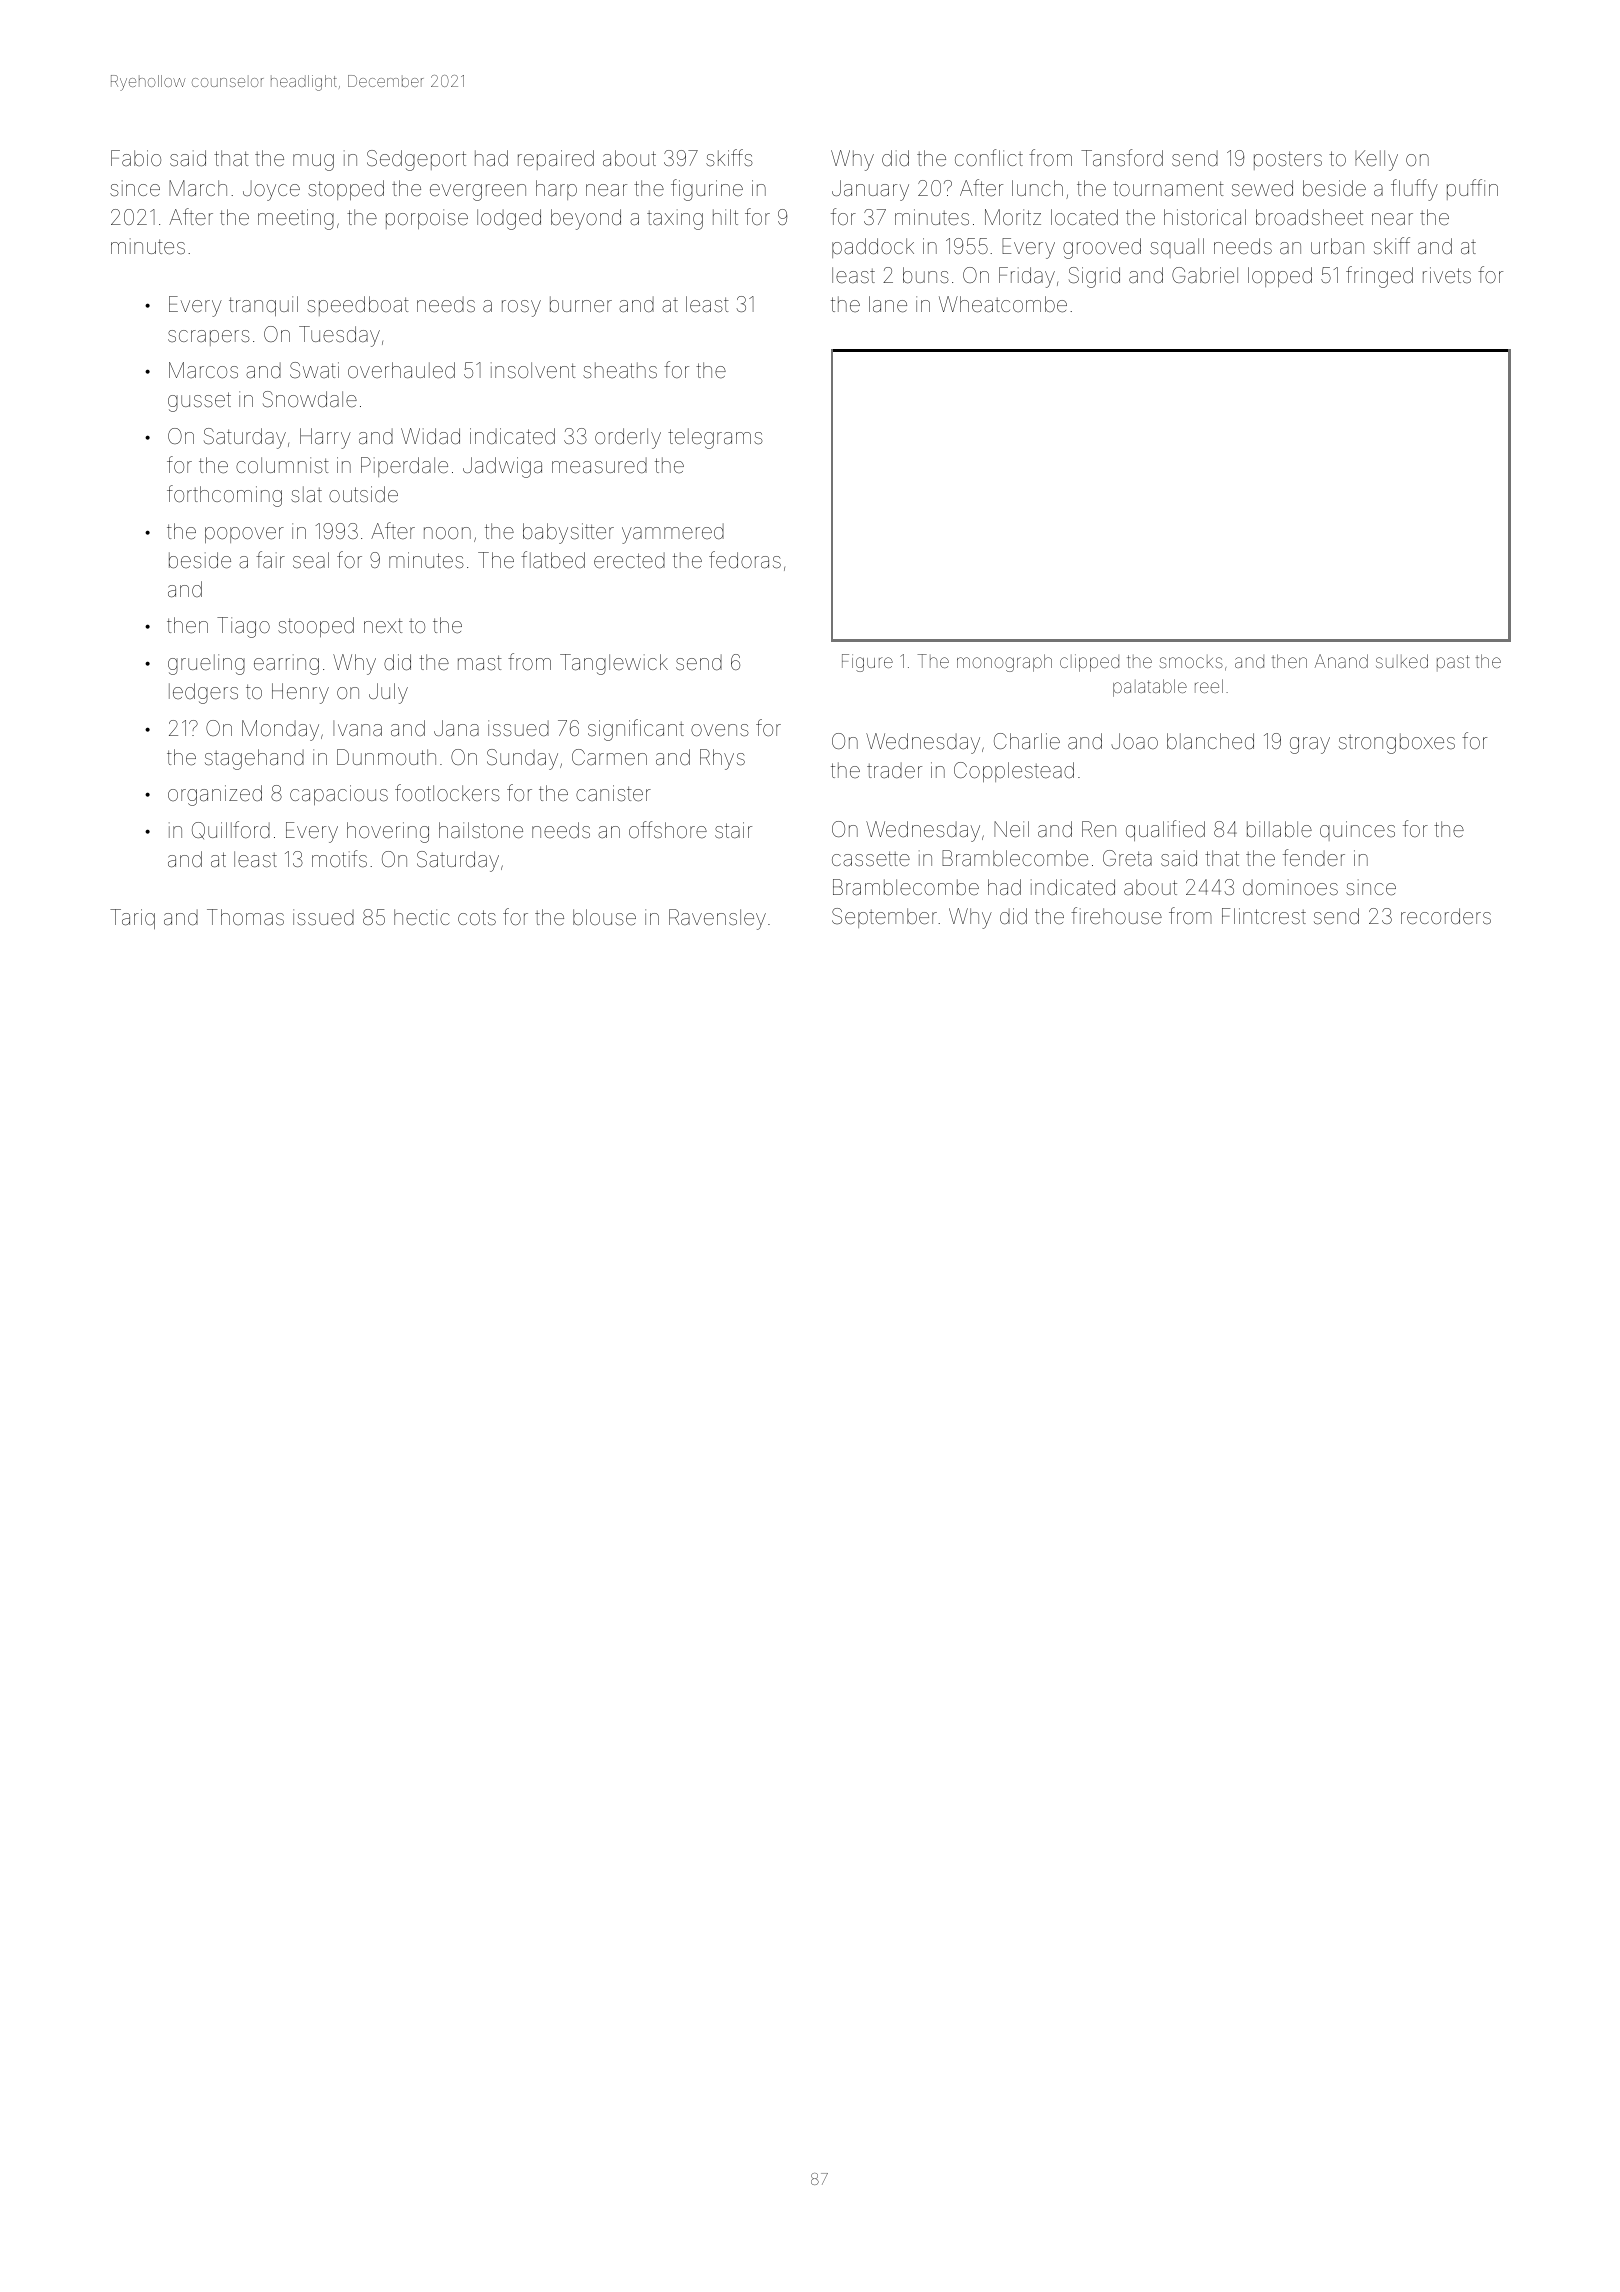 This screenshot has width=1620, height=2292. Describe the element at coordinates (884, 918) in the screenshot. I see `September` at that location.
